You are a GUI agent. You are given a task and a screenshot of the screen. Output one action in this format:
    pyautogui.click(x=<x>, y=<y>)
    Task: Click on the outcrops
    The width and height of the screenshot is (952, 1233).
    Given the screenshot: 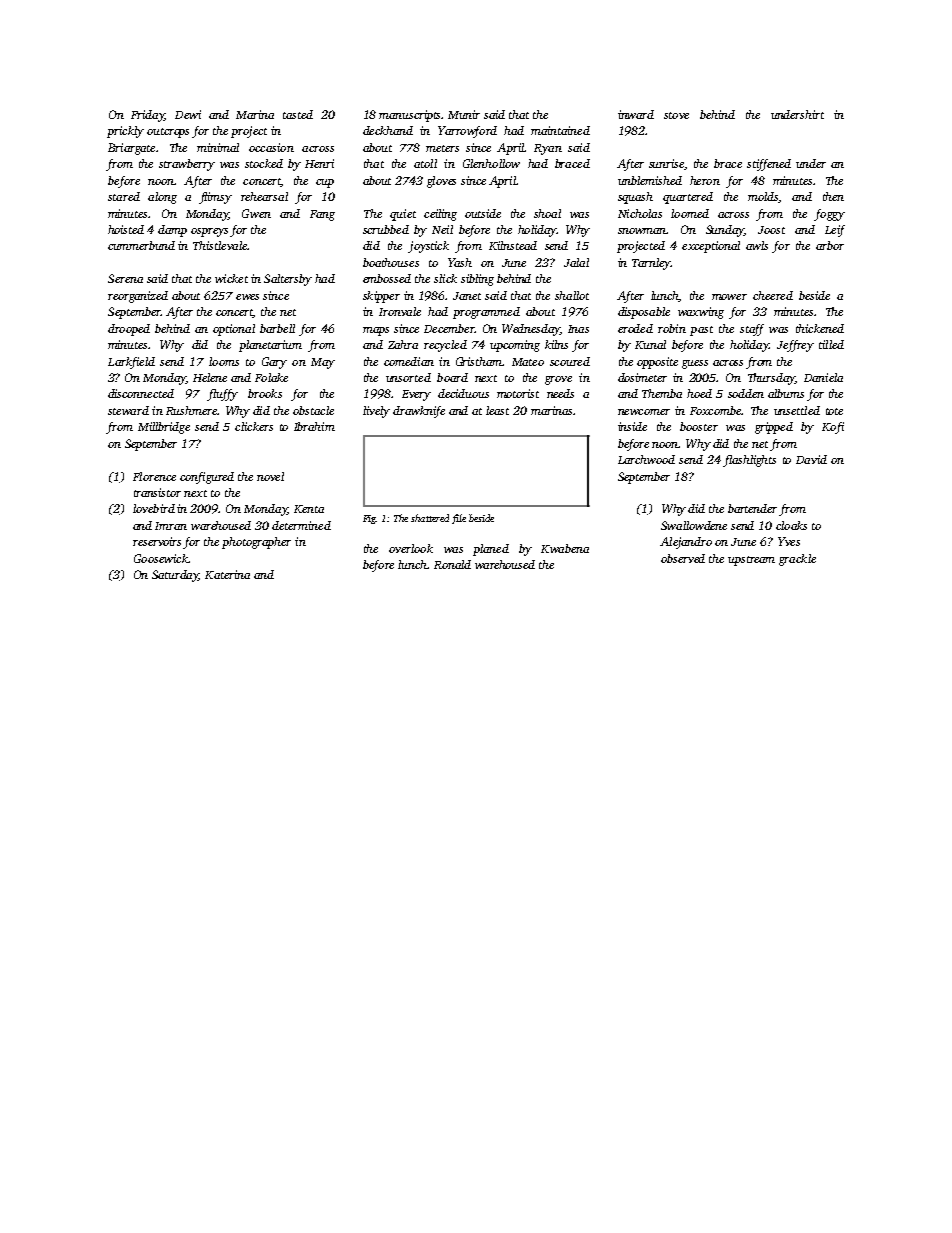 What is the action you would take?
    pyautogui.click(x=168, y=133)
